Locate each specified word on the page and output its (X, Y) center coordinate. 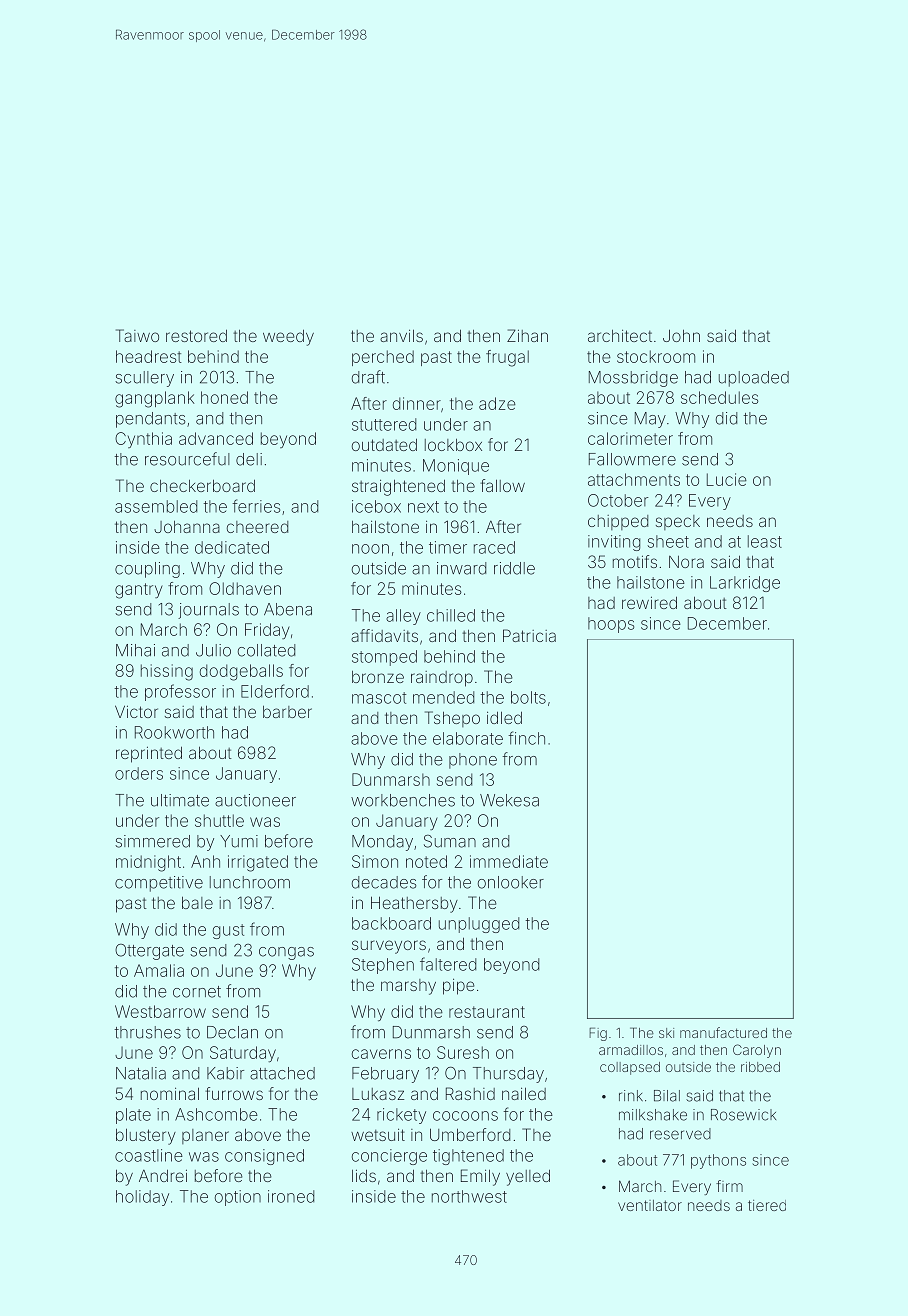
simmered (152, 841)
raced (494, 547)
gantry (139, 591)
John (681, 335)
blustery (146, 1136)
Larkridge (745, 584)
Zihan (527, 335)
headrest (149, 356)
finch (526, 738)
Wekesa (509, 800)
